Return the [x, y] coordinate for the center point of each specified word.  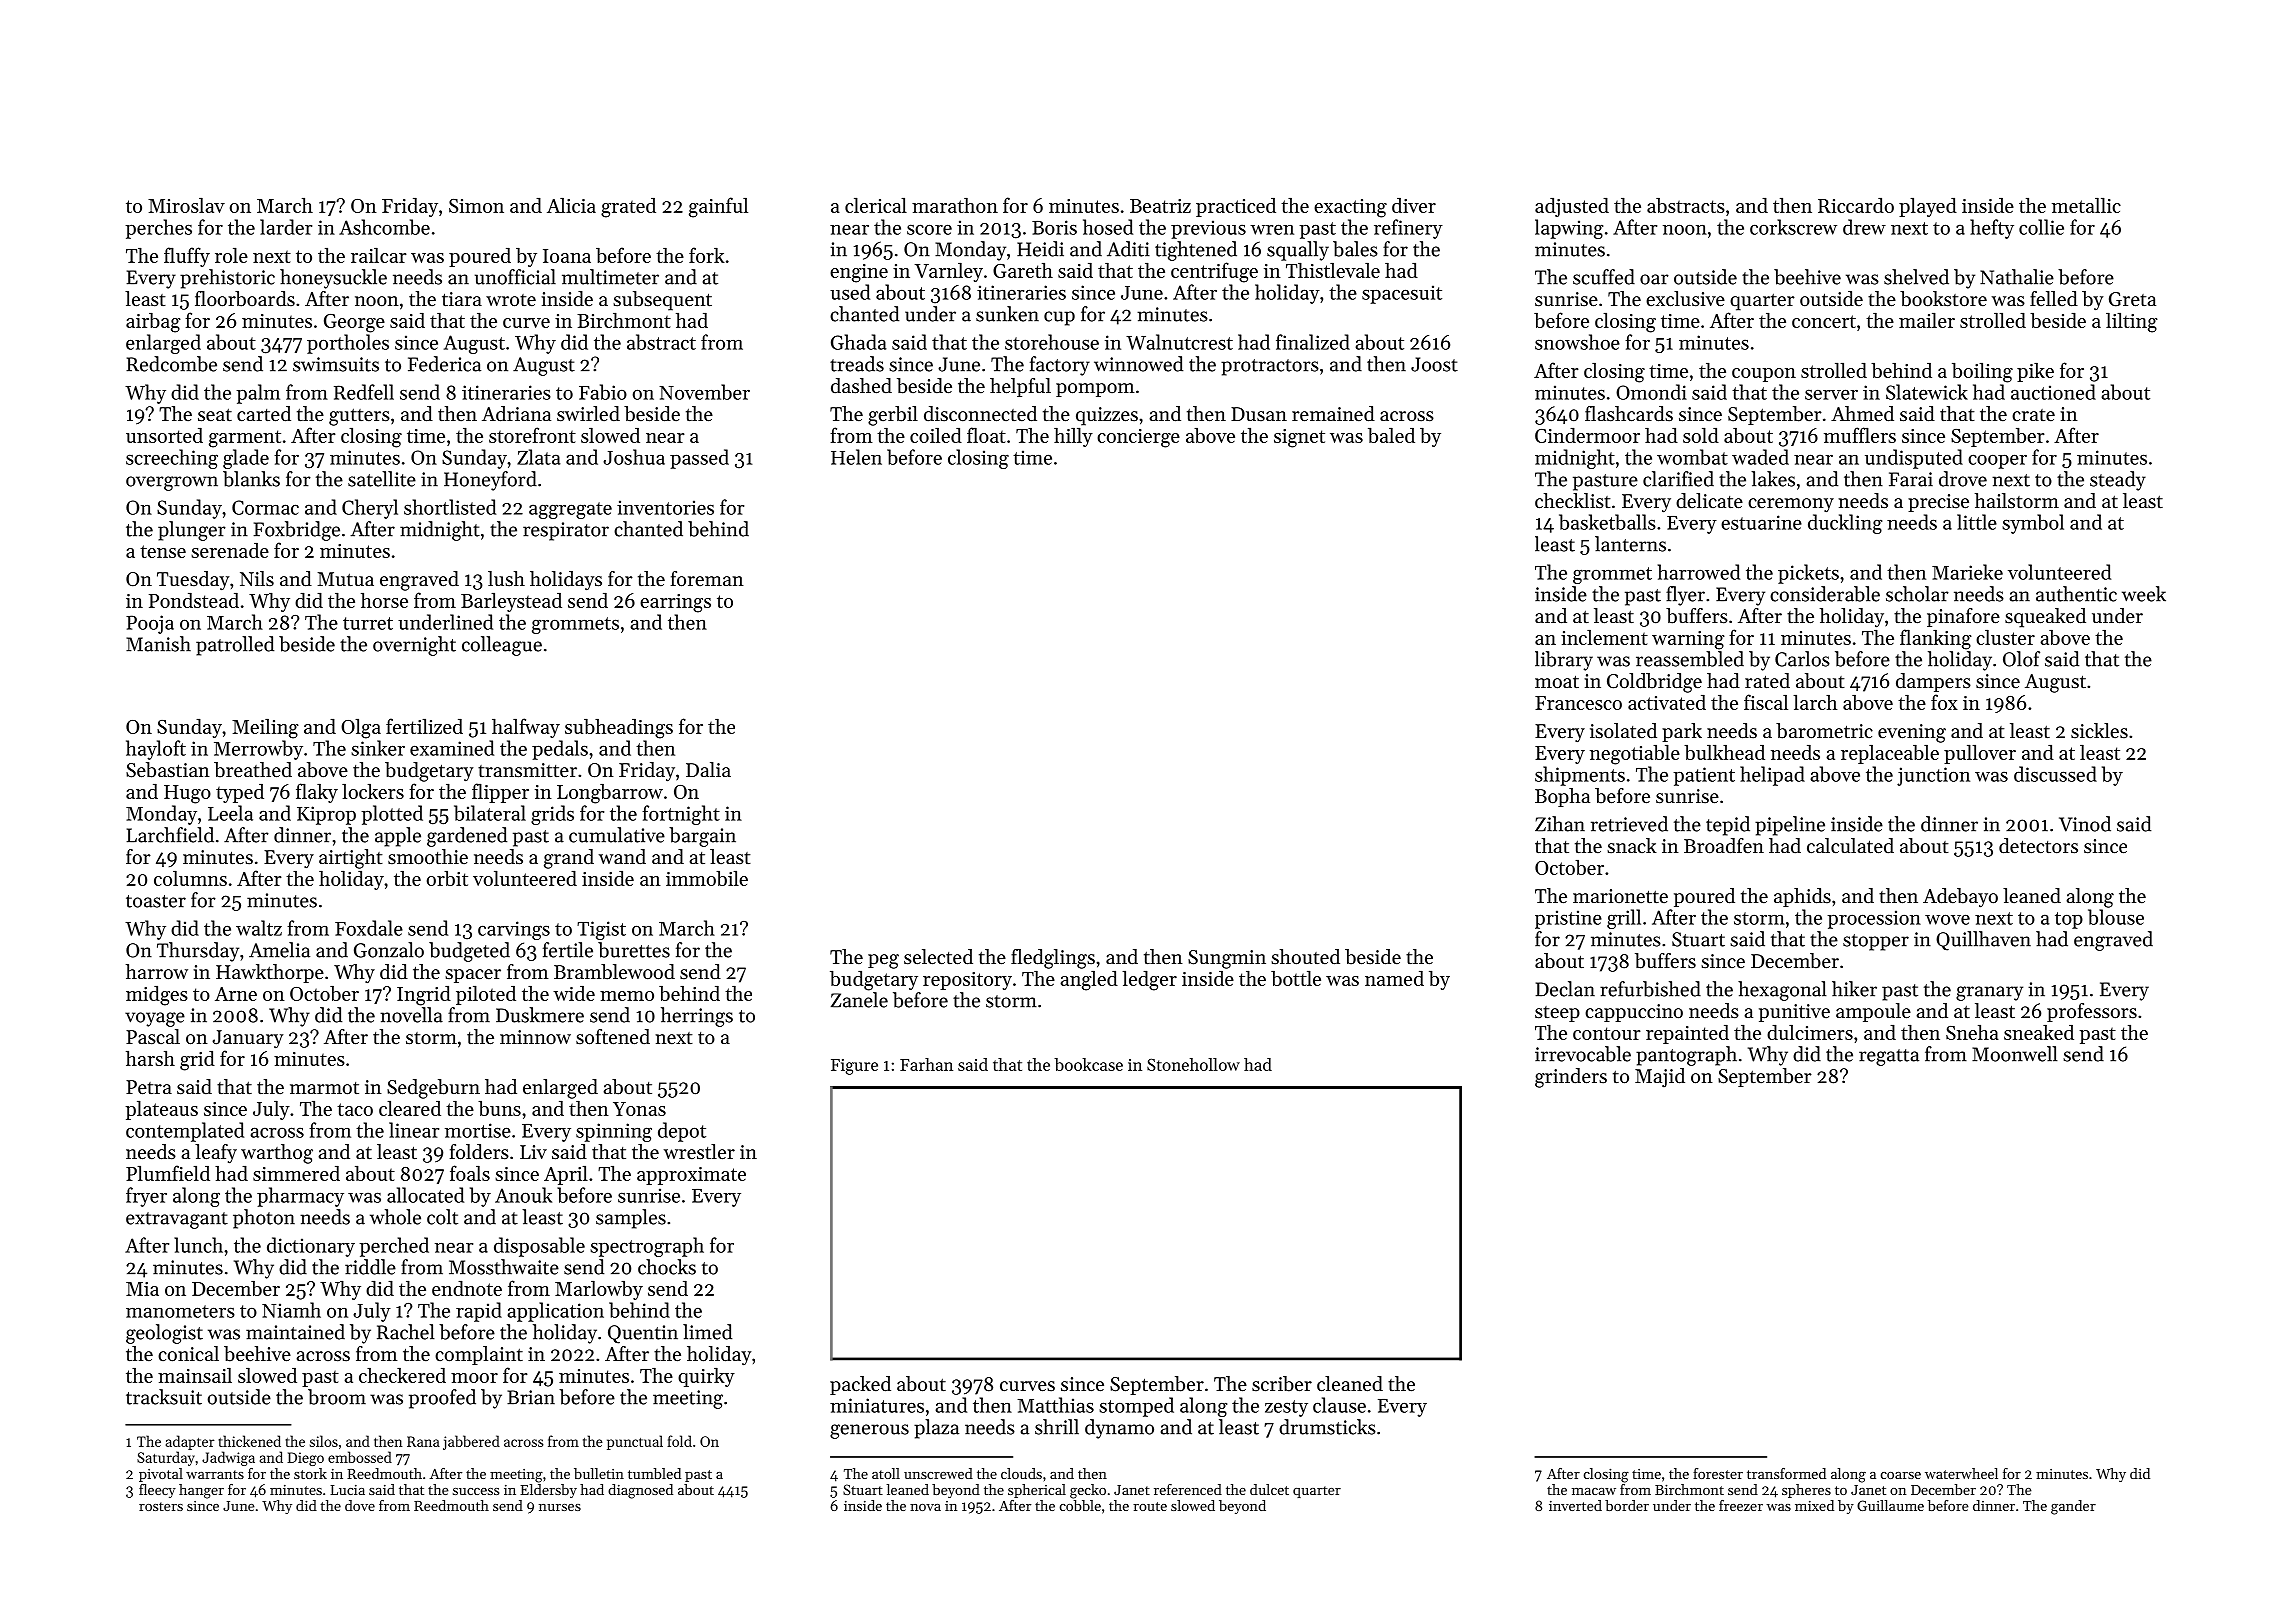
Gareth [1023, 270]
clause [1339, 1405]
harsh [150, 1058]
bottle [1296, 978]
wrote [511, 300]
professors [2092, 1012]
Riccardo [1856, 205]
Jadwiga [228, 1458]
